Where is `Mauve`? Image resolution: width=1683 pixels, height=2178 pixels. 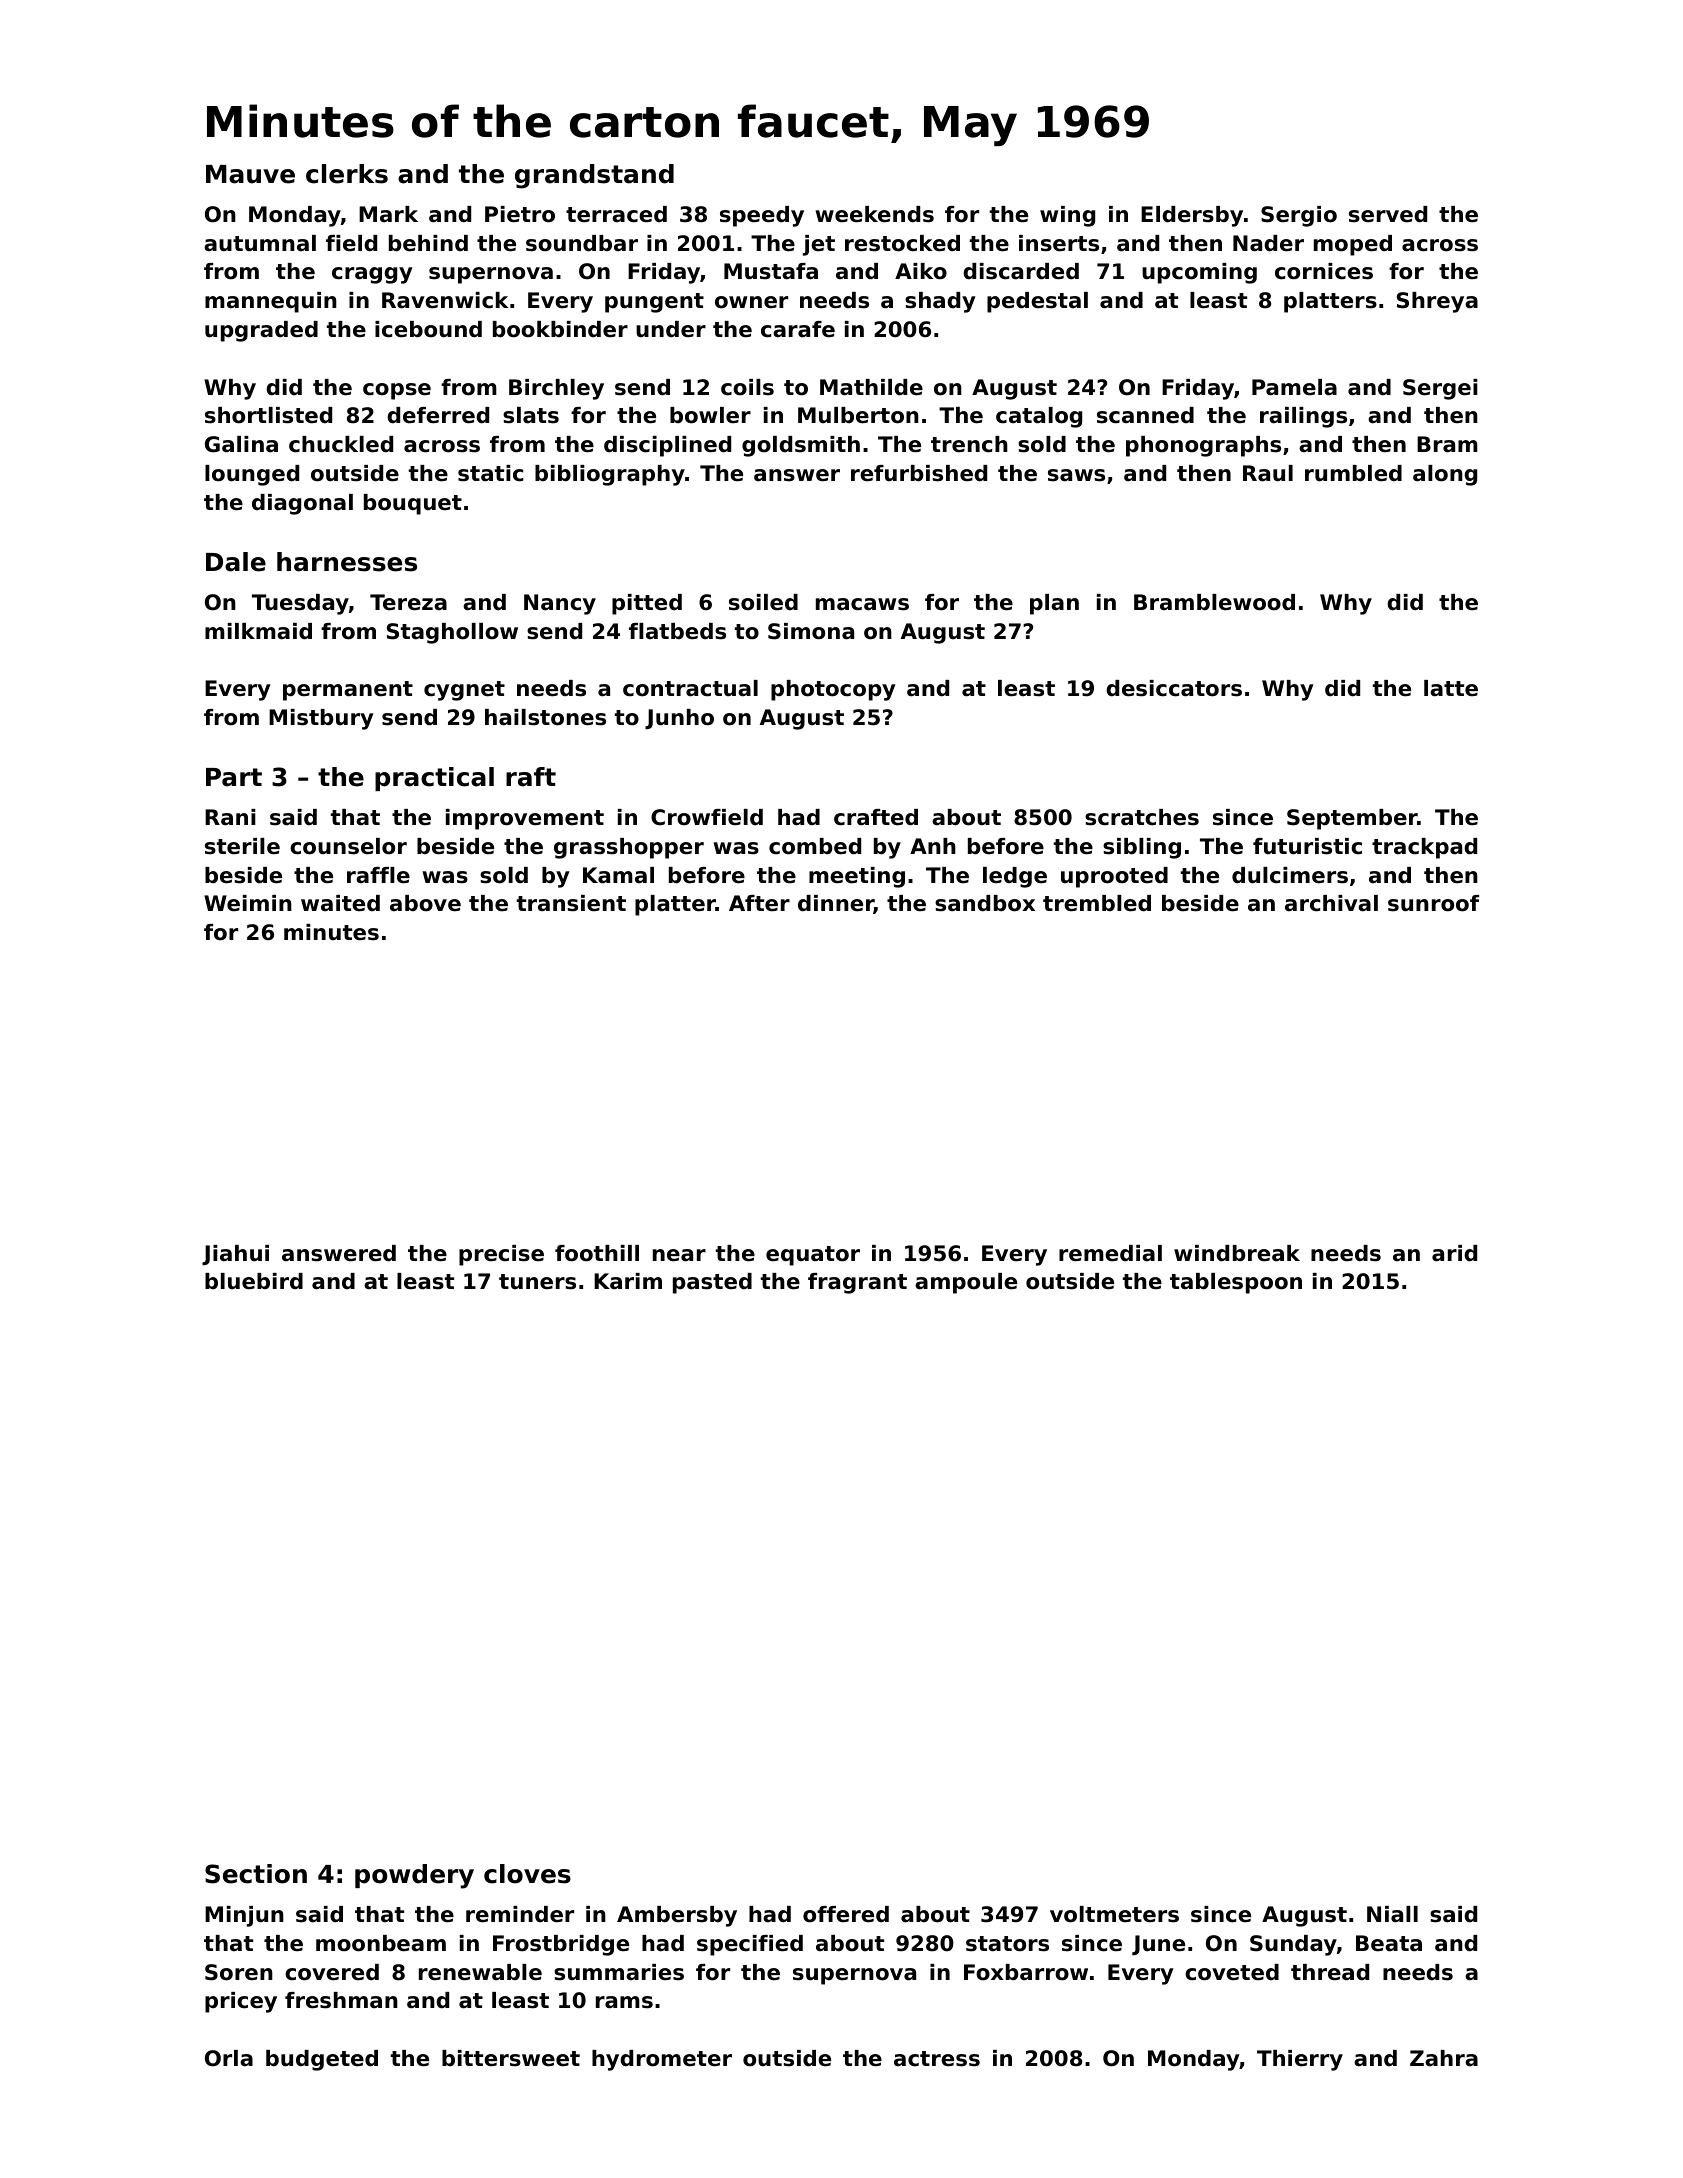 Mauve is located at coordinates (250, 174).
